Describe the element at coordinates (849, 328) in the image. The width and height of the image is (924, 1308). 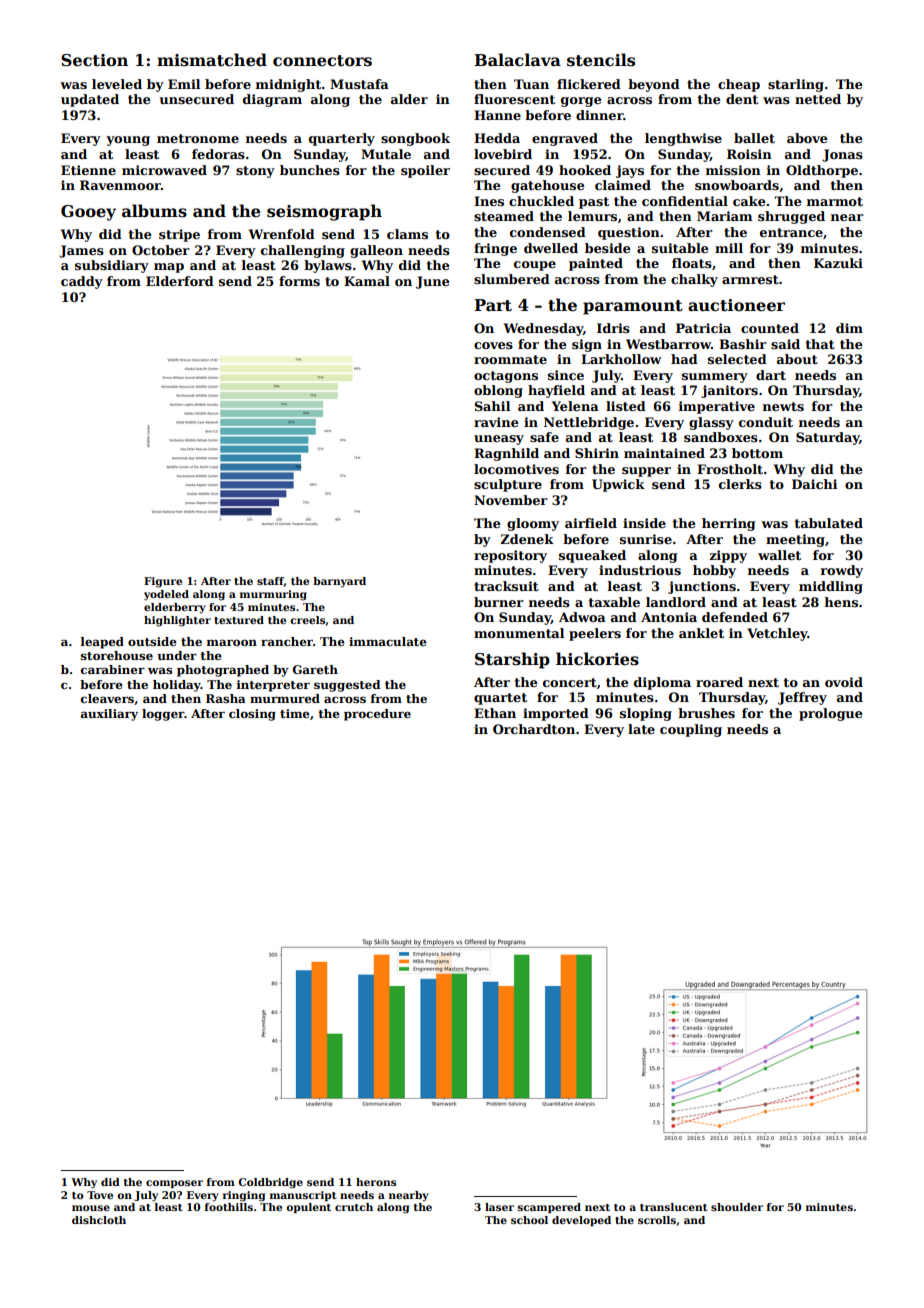
I see `dim` at that location.
